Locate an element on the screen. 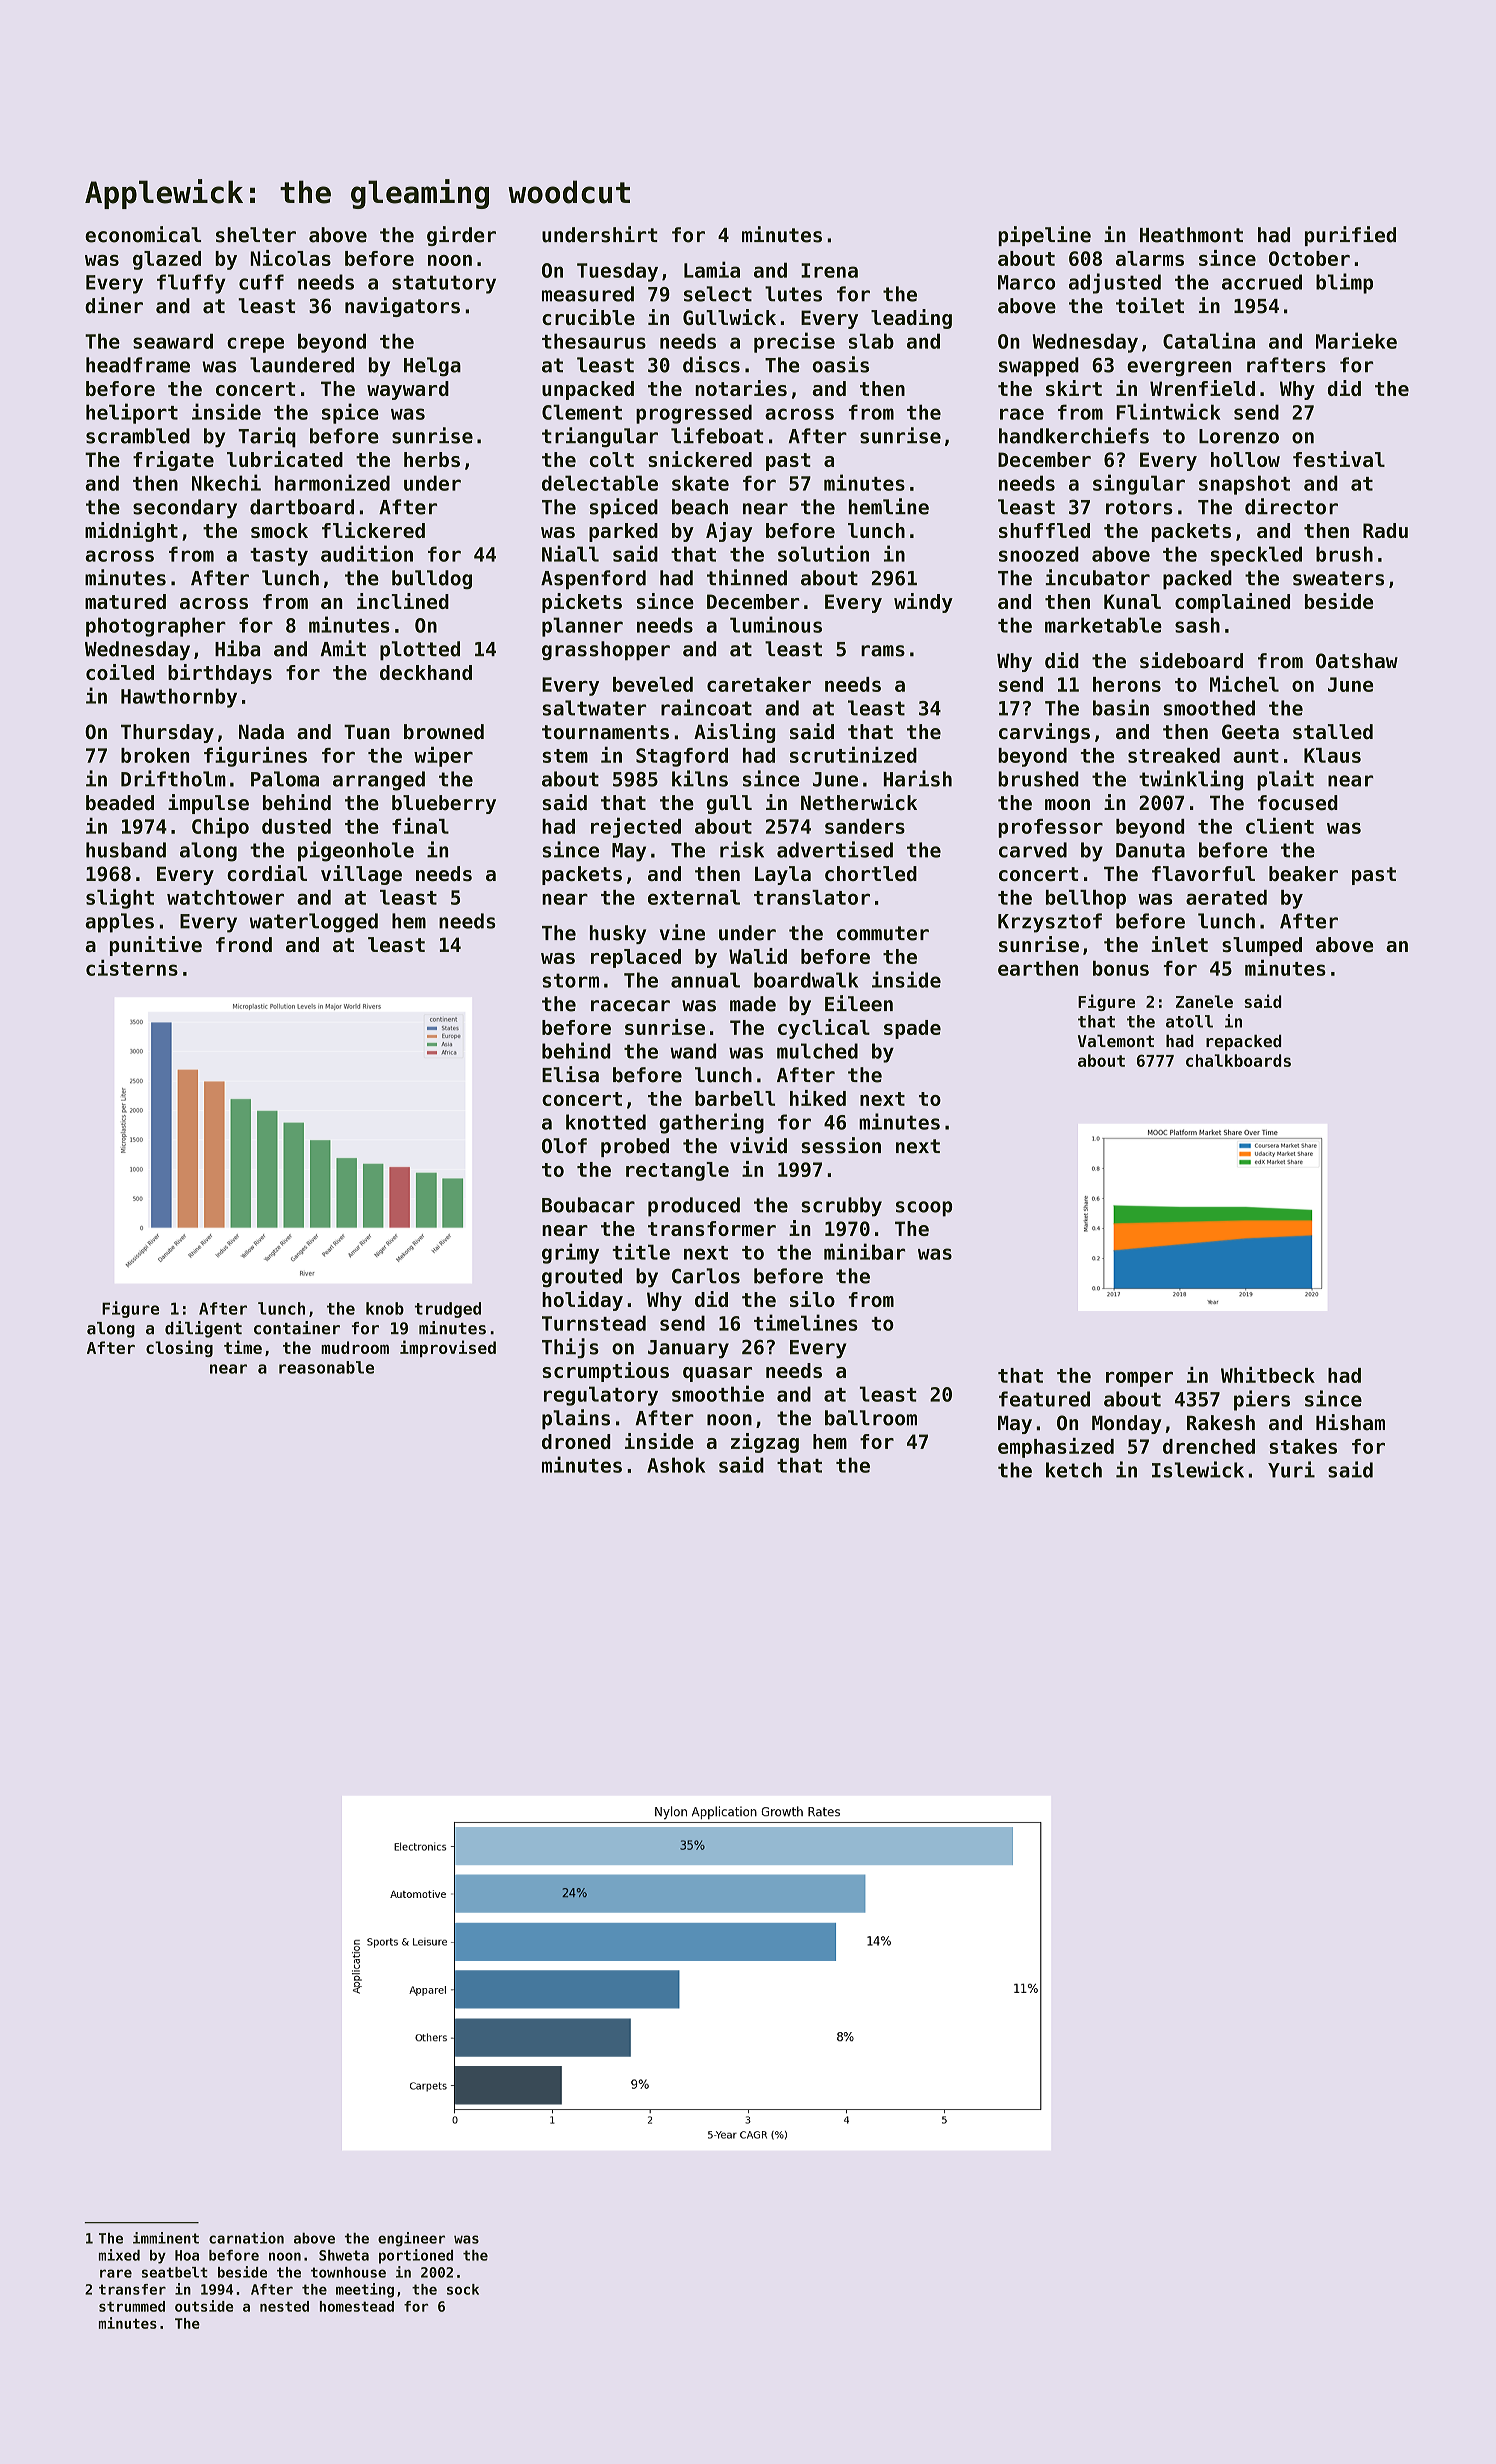 This screenshot has height=2464, width=1496. reasonable is located at coordinates (326, 1367).
